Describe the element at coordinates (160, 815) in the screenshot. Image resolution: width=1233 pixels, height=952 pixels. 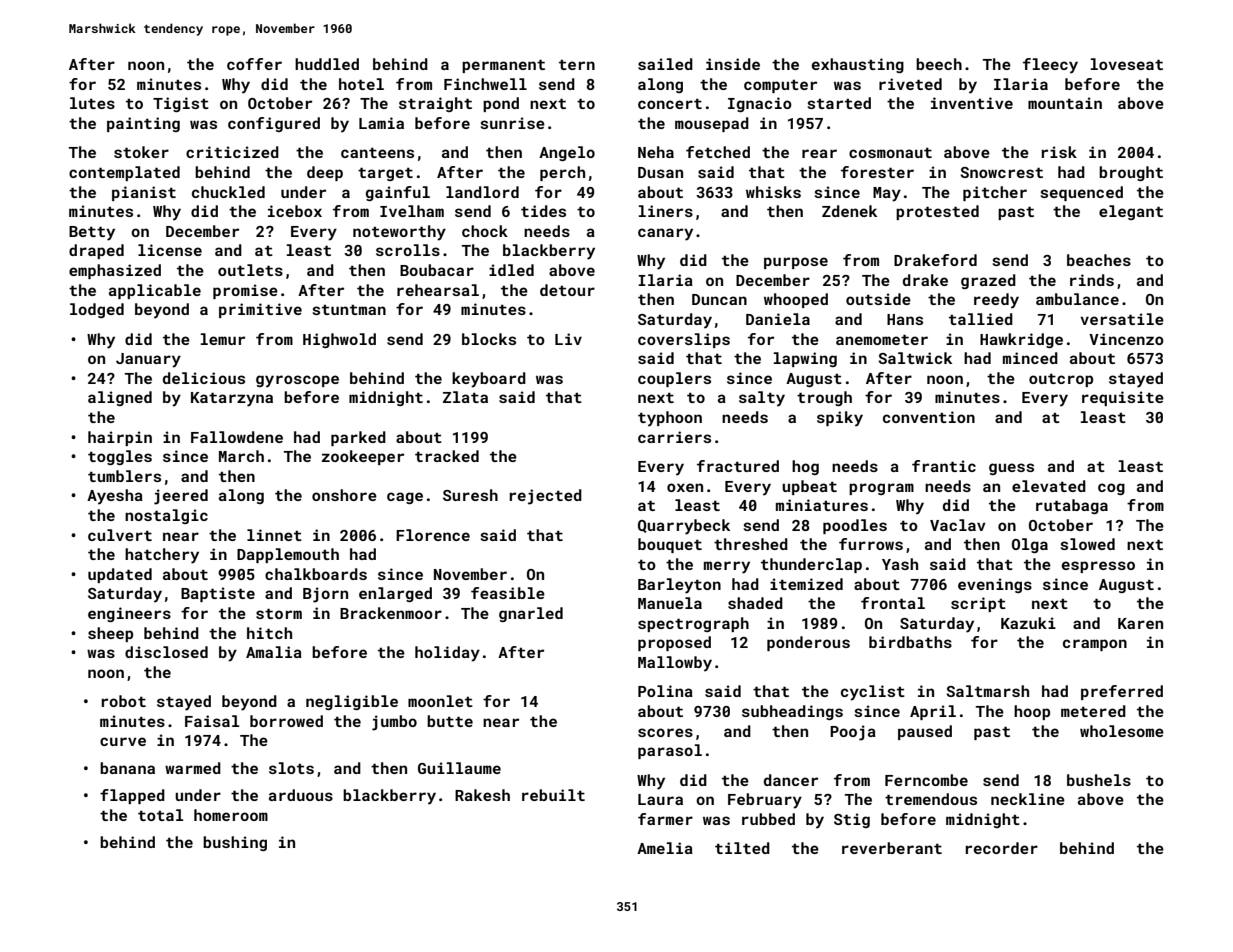
I see `total` at that location.
